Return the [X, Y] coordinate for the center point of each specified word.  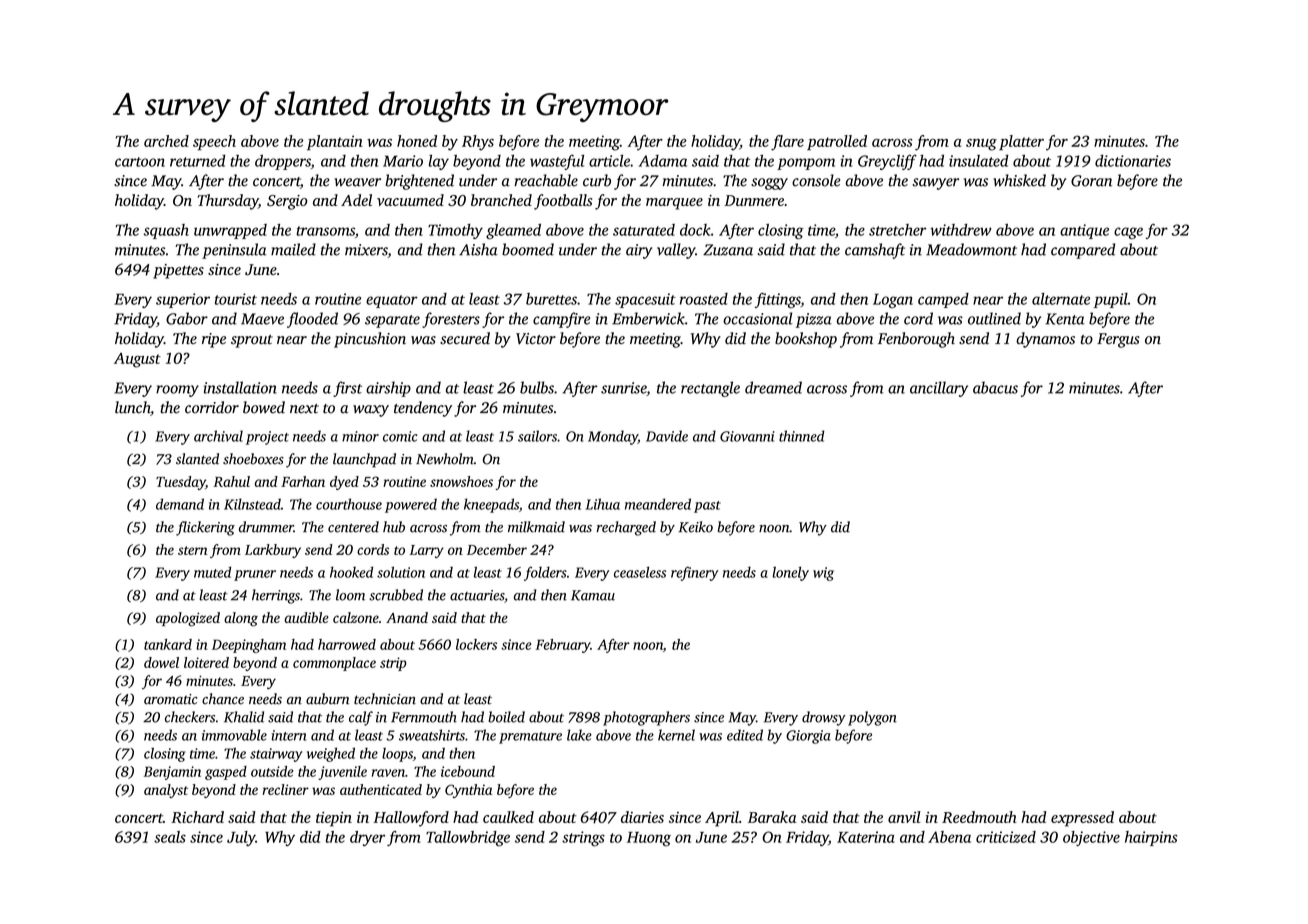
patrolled [837, 142]
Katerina [866, 837]
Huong [649, 839]
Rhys [478, 143]
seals [170, 837]
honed [417, 141]
